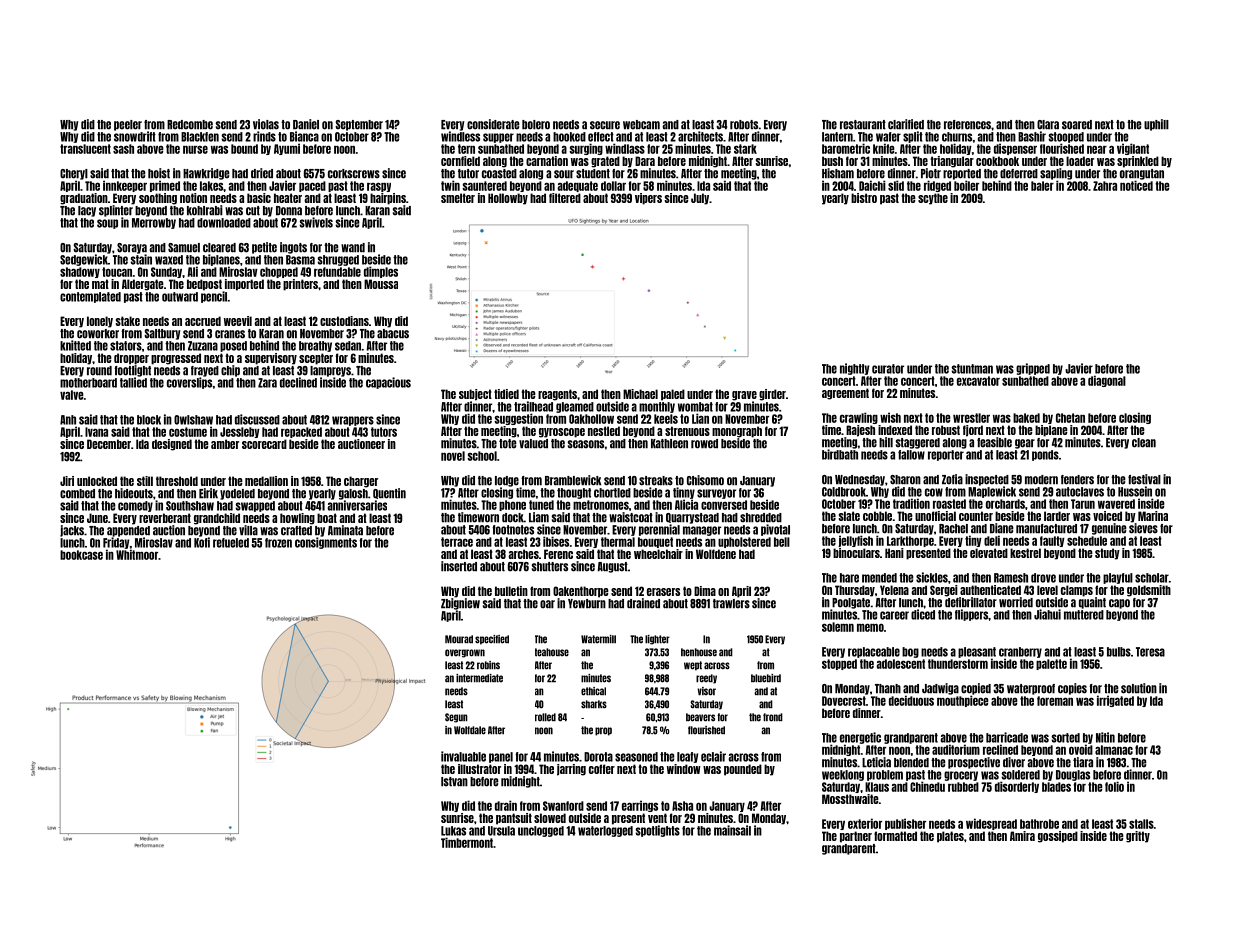 This screenshot has width=1233, height=952. Describe the element at coordinates (453, 831) in the screenshot. I see `Lukas` at that location.
